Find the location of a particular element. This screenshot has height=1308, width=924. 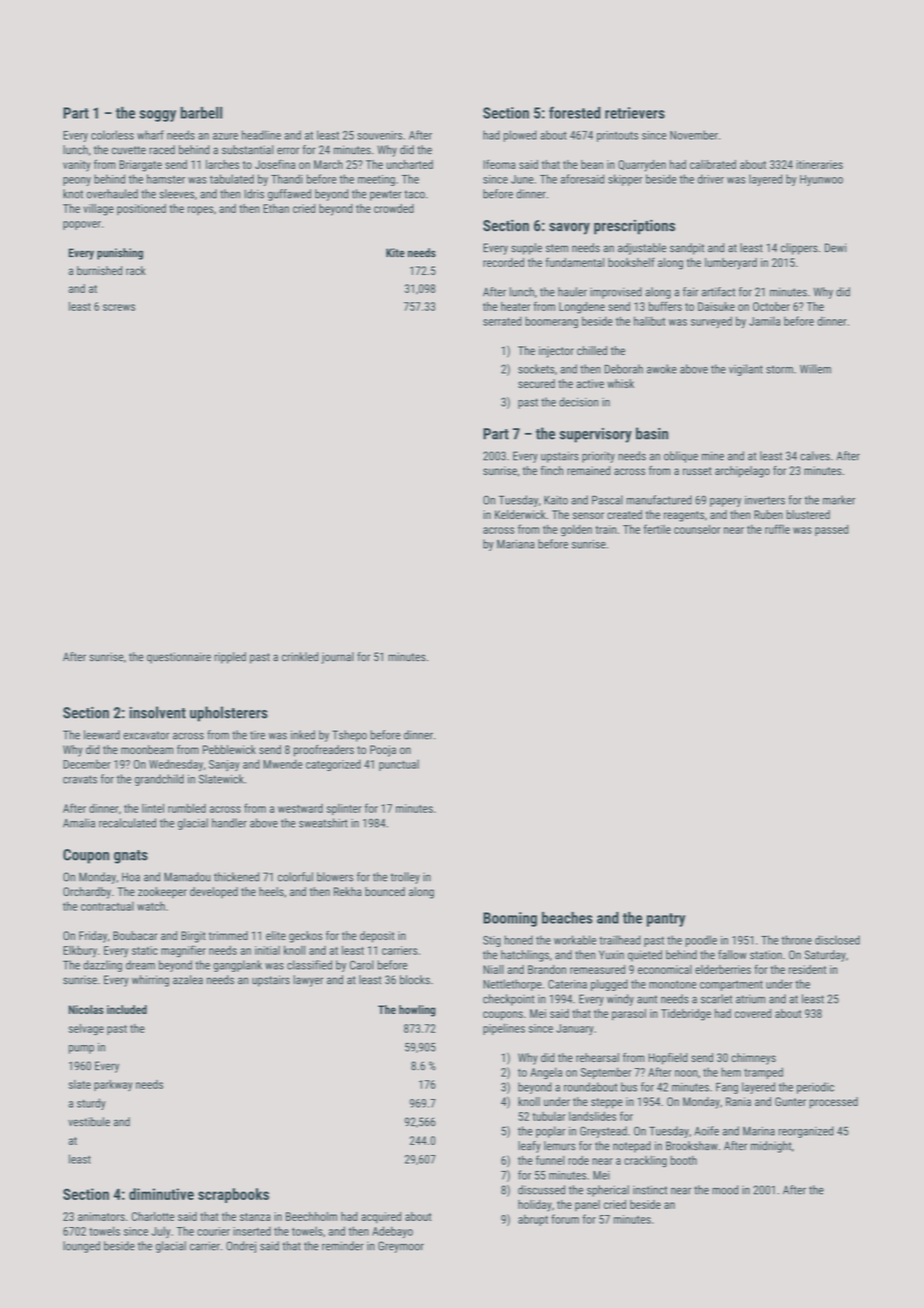

Willem is located at coordinates (815, 369).
